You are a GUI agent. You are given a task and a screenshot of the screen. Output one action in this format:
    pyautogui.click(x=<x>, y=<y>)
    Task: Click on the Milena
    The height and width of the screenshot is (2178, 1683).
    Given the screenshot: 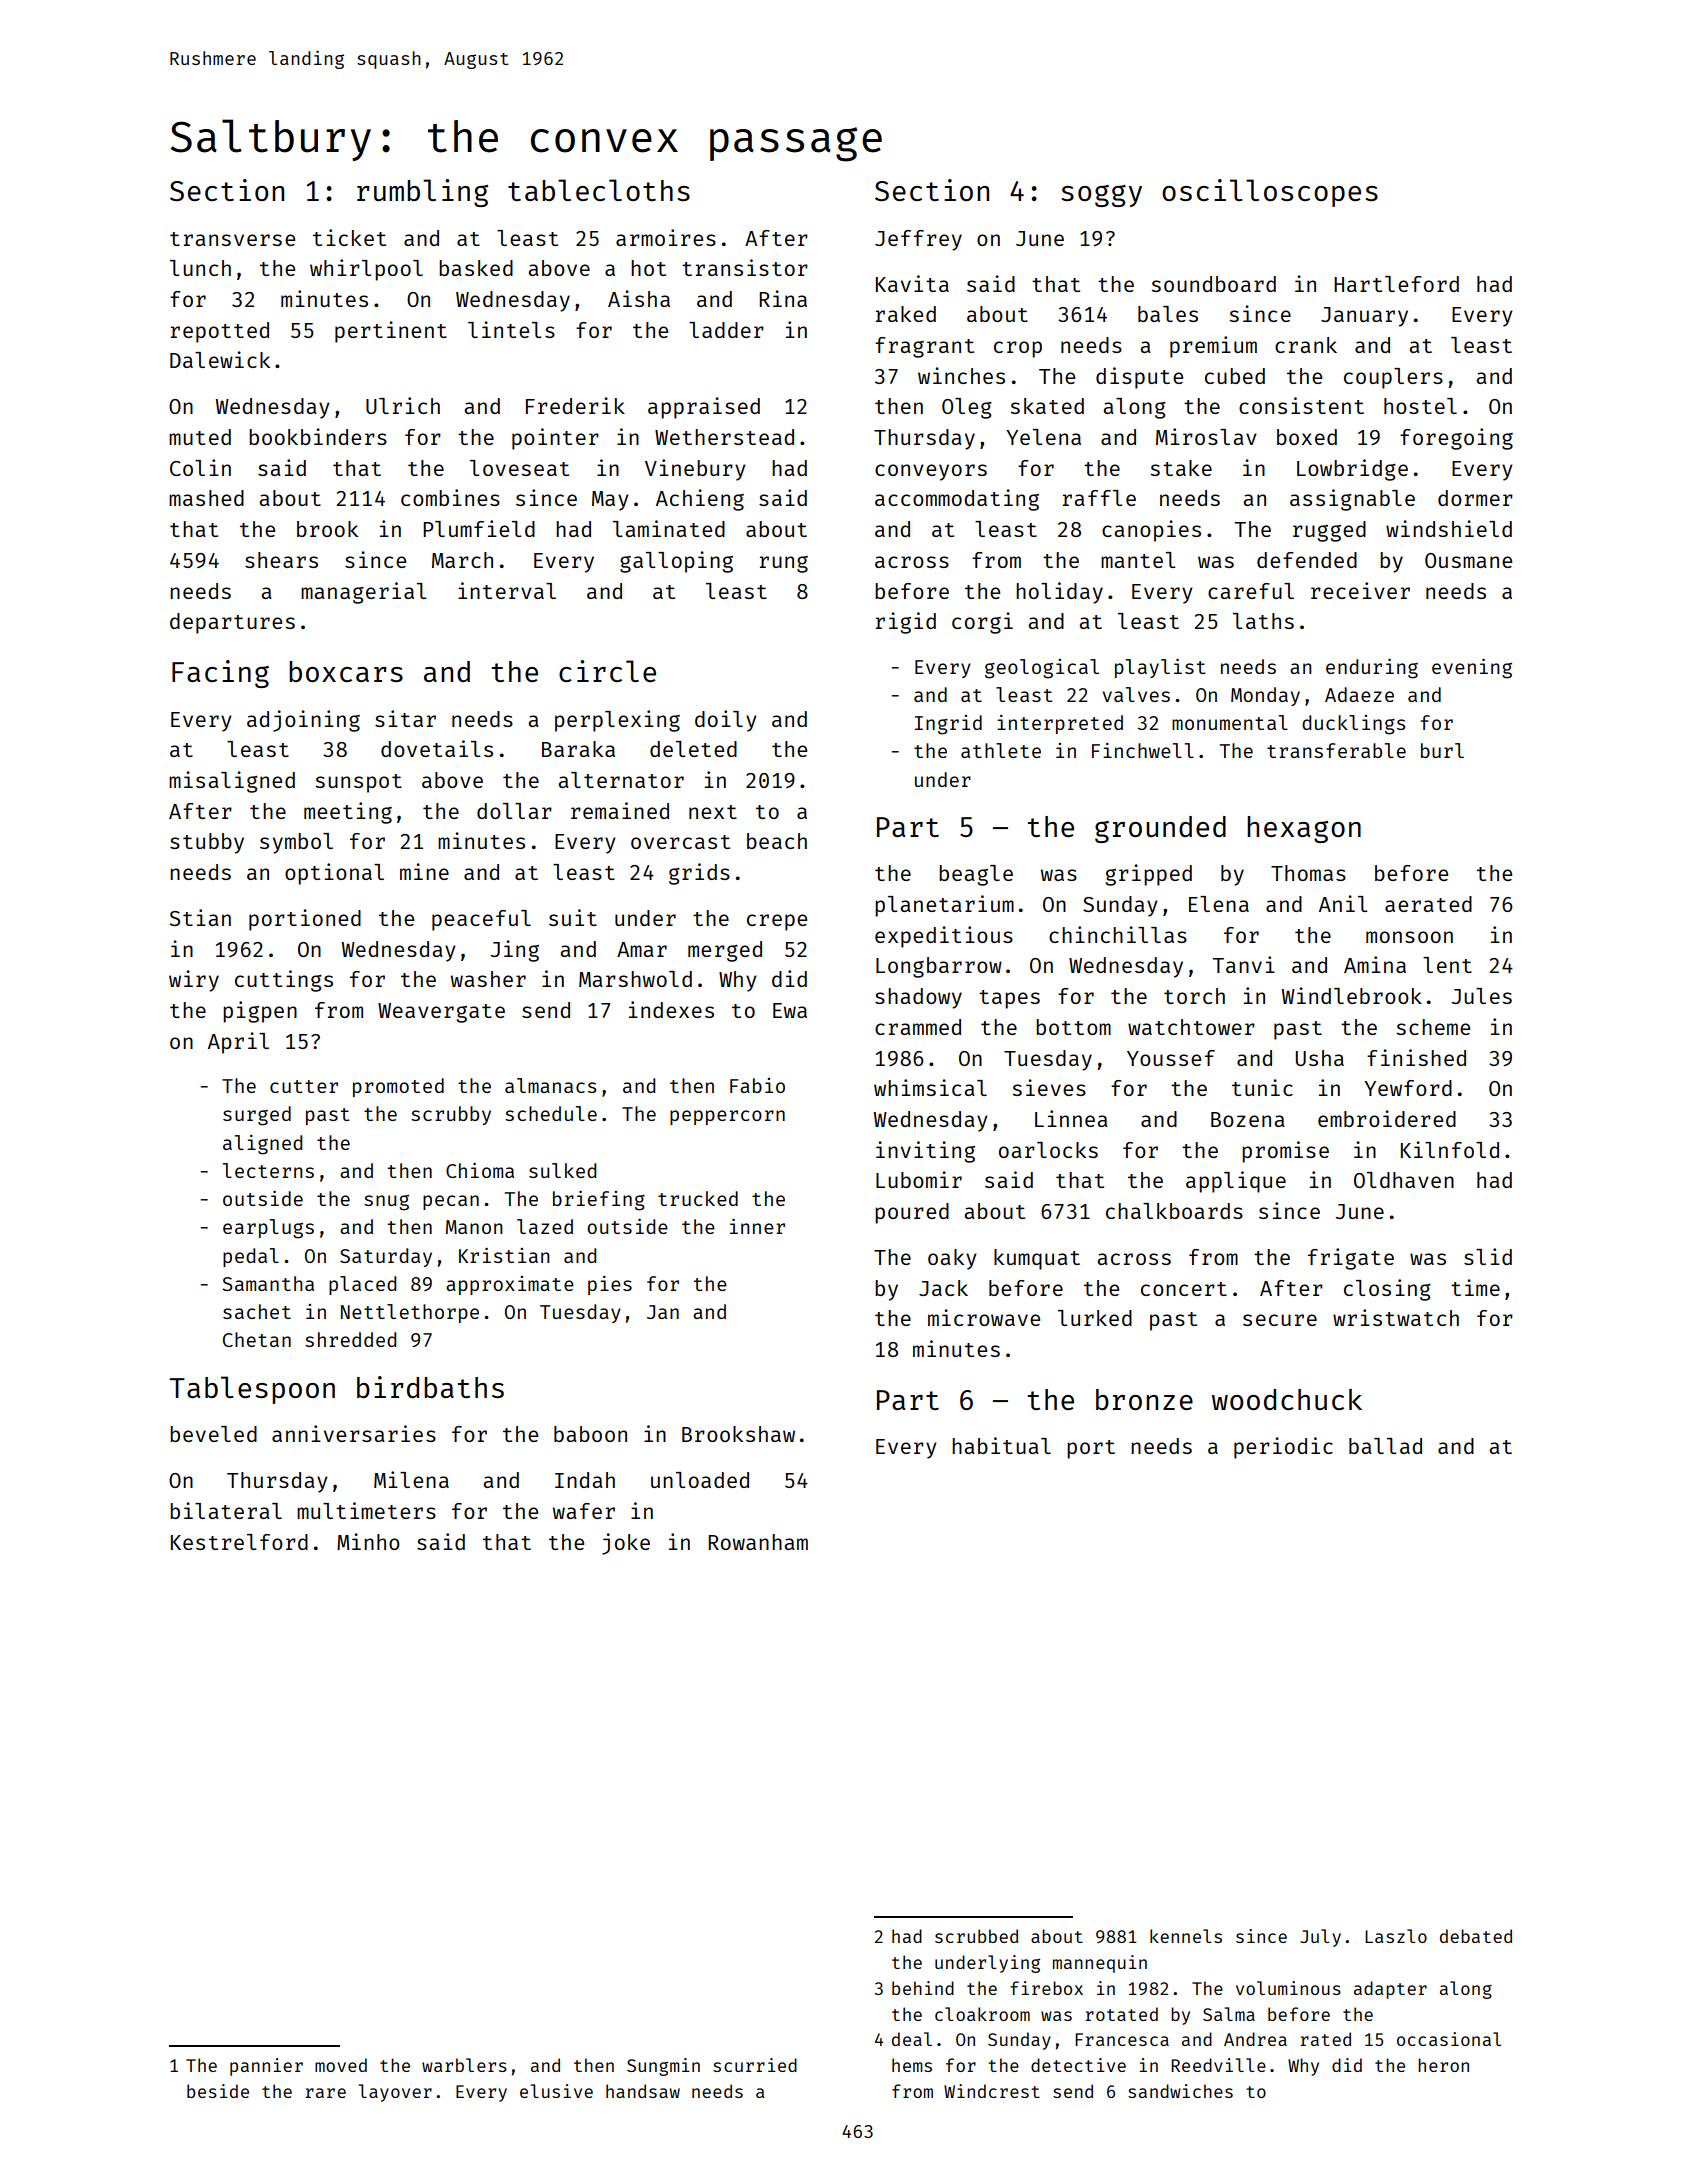 What is the action you would take?
    pyautogui.click(x=411, y=1479)
